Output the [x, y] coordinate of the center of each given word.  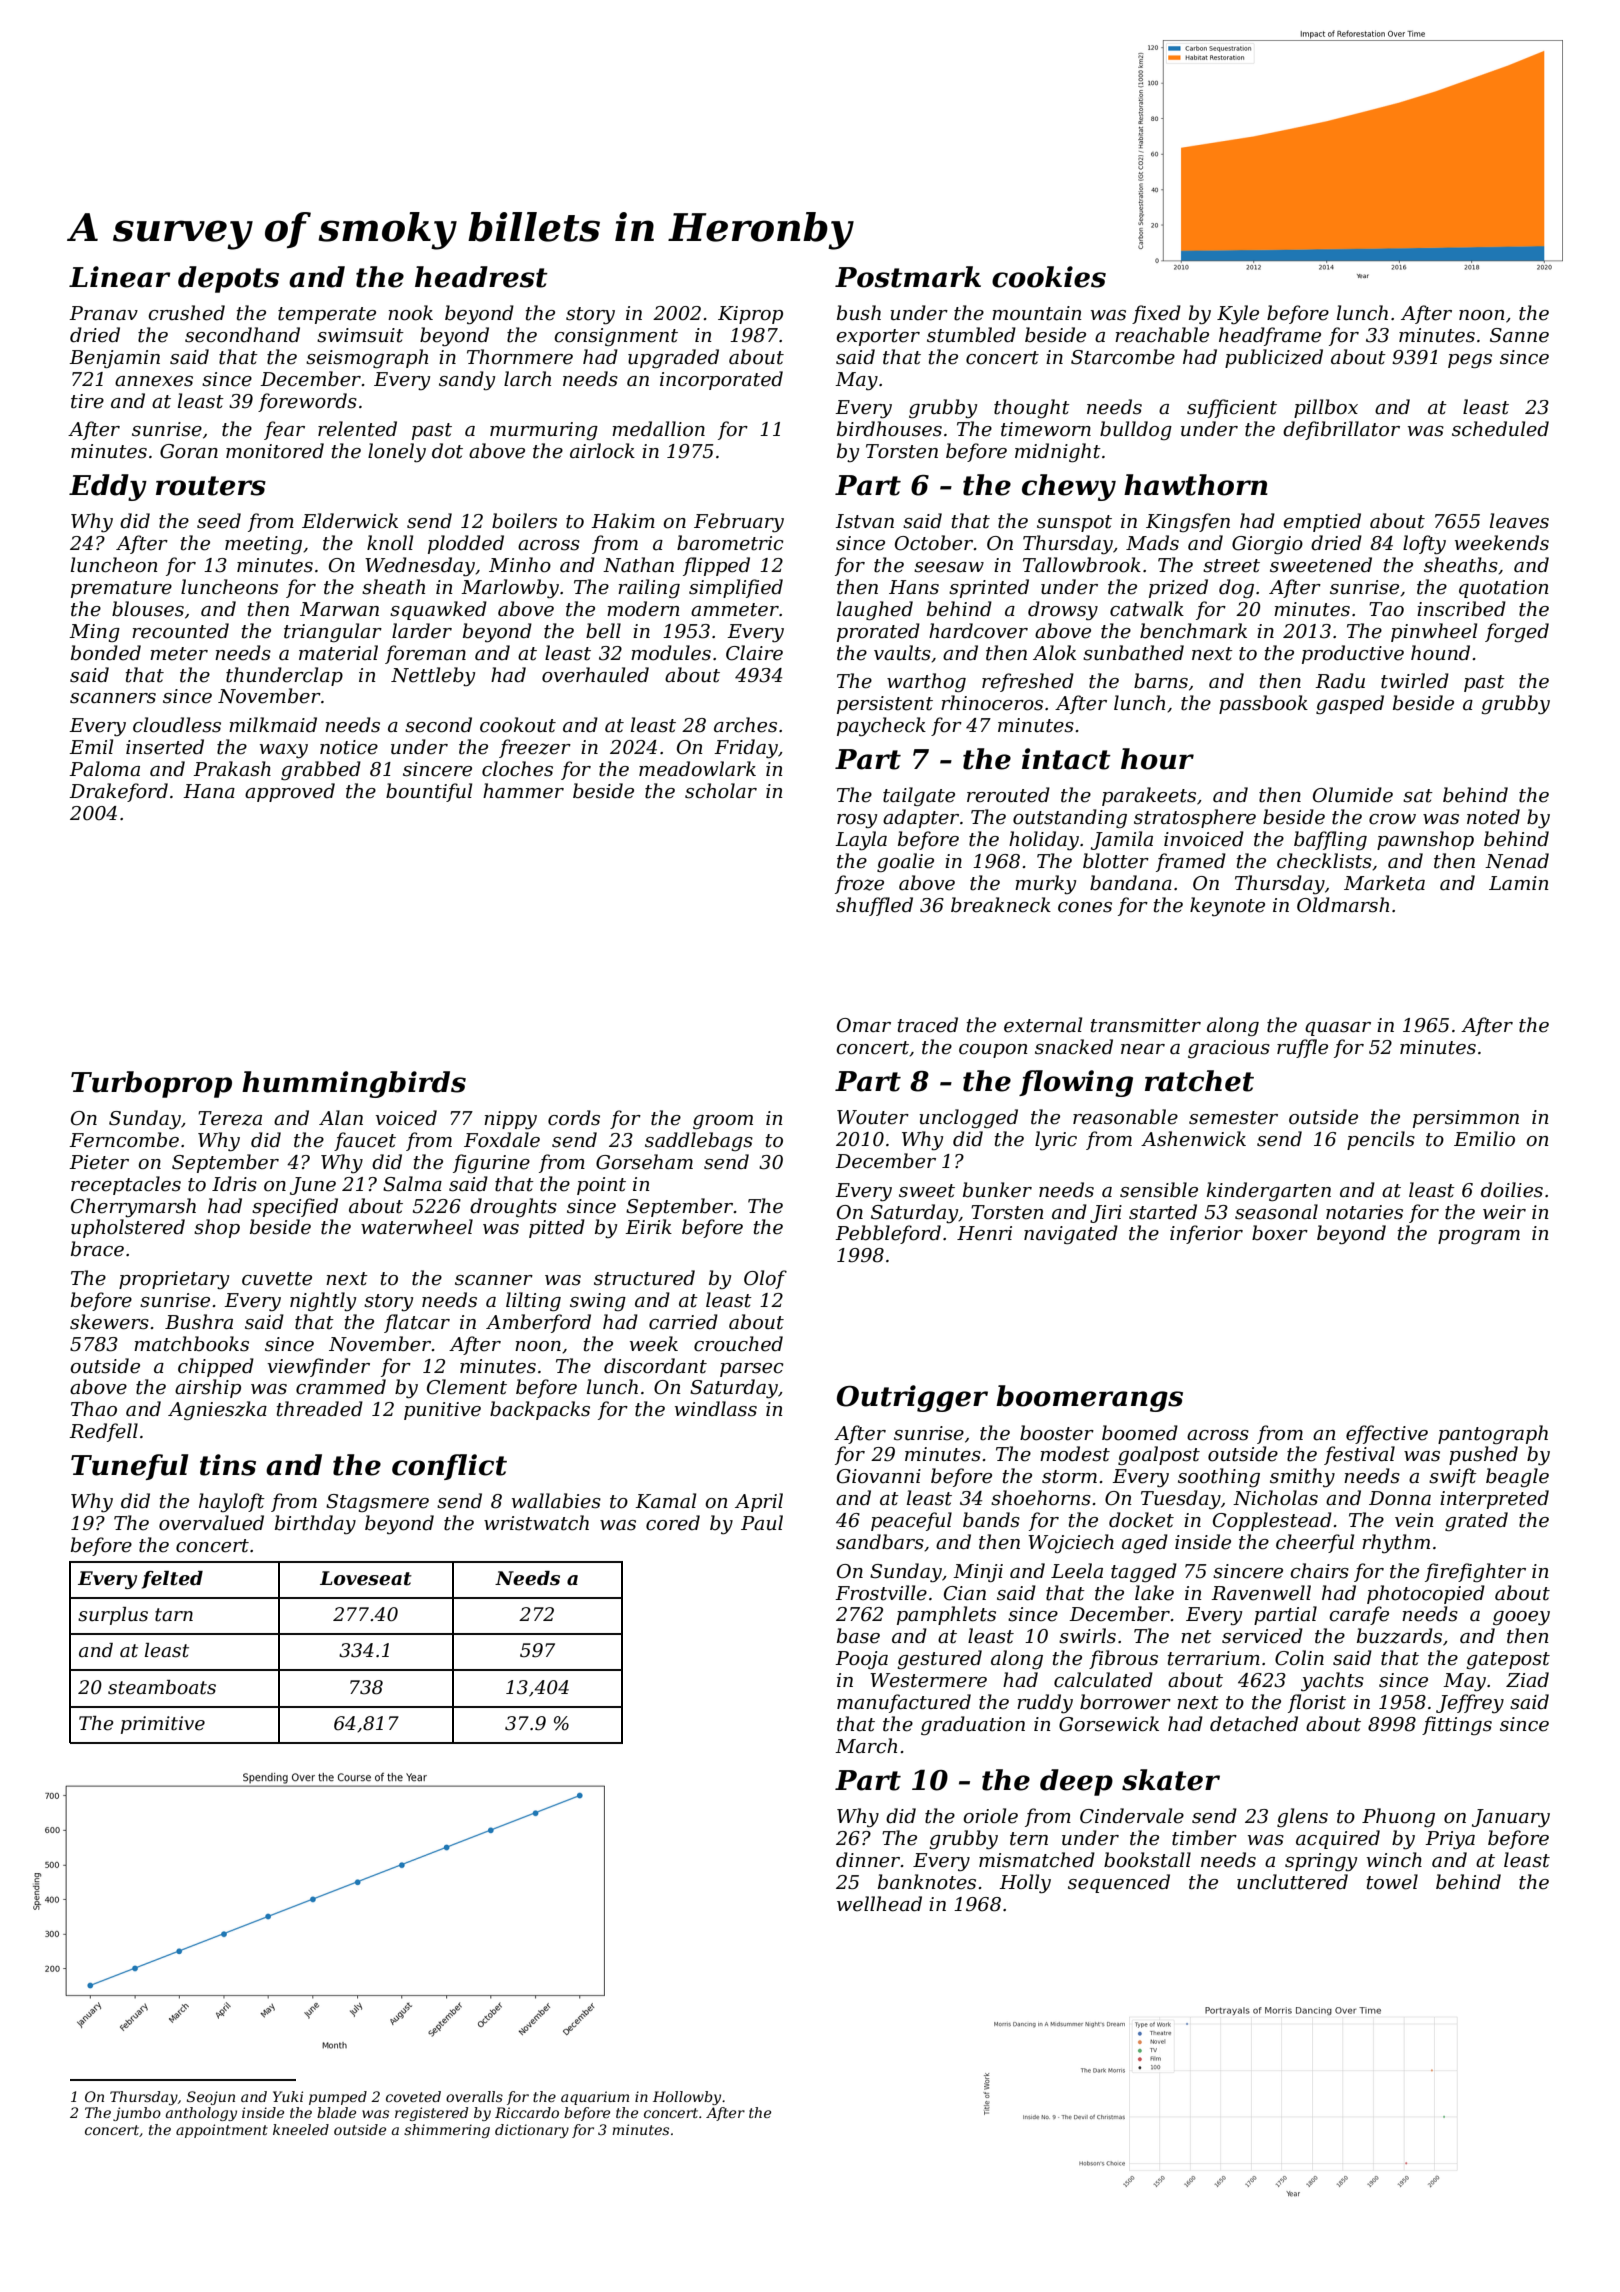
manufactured [904, 1703]
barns [1161, 681]
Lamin [1519, 883]
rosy [857, 821]
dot [447, 451]
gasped [1350, 704]
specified [295, 1207]
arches [745, 725]
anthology [201, 2114]
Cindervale [1132, 1816]
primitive [163, 1725]
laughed [875, 610]
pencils [1381, 1140]
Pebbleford [888, 1234]
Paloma [104, 769]
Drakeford [118, 792]
